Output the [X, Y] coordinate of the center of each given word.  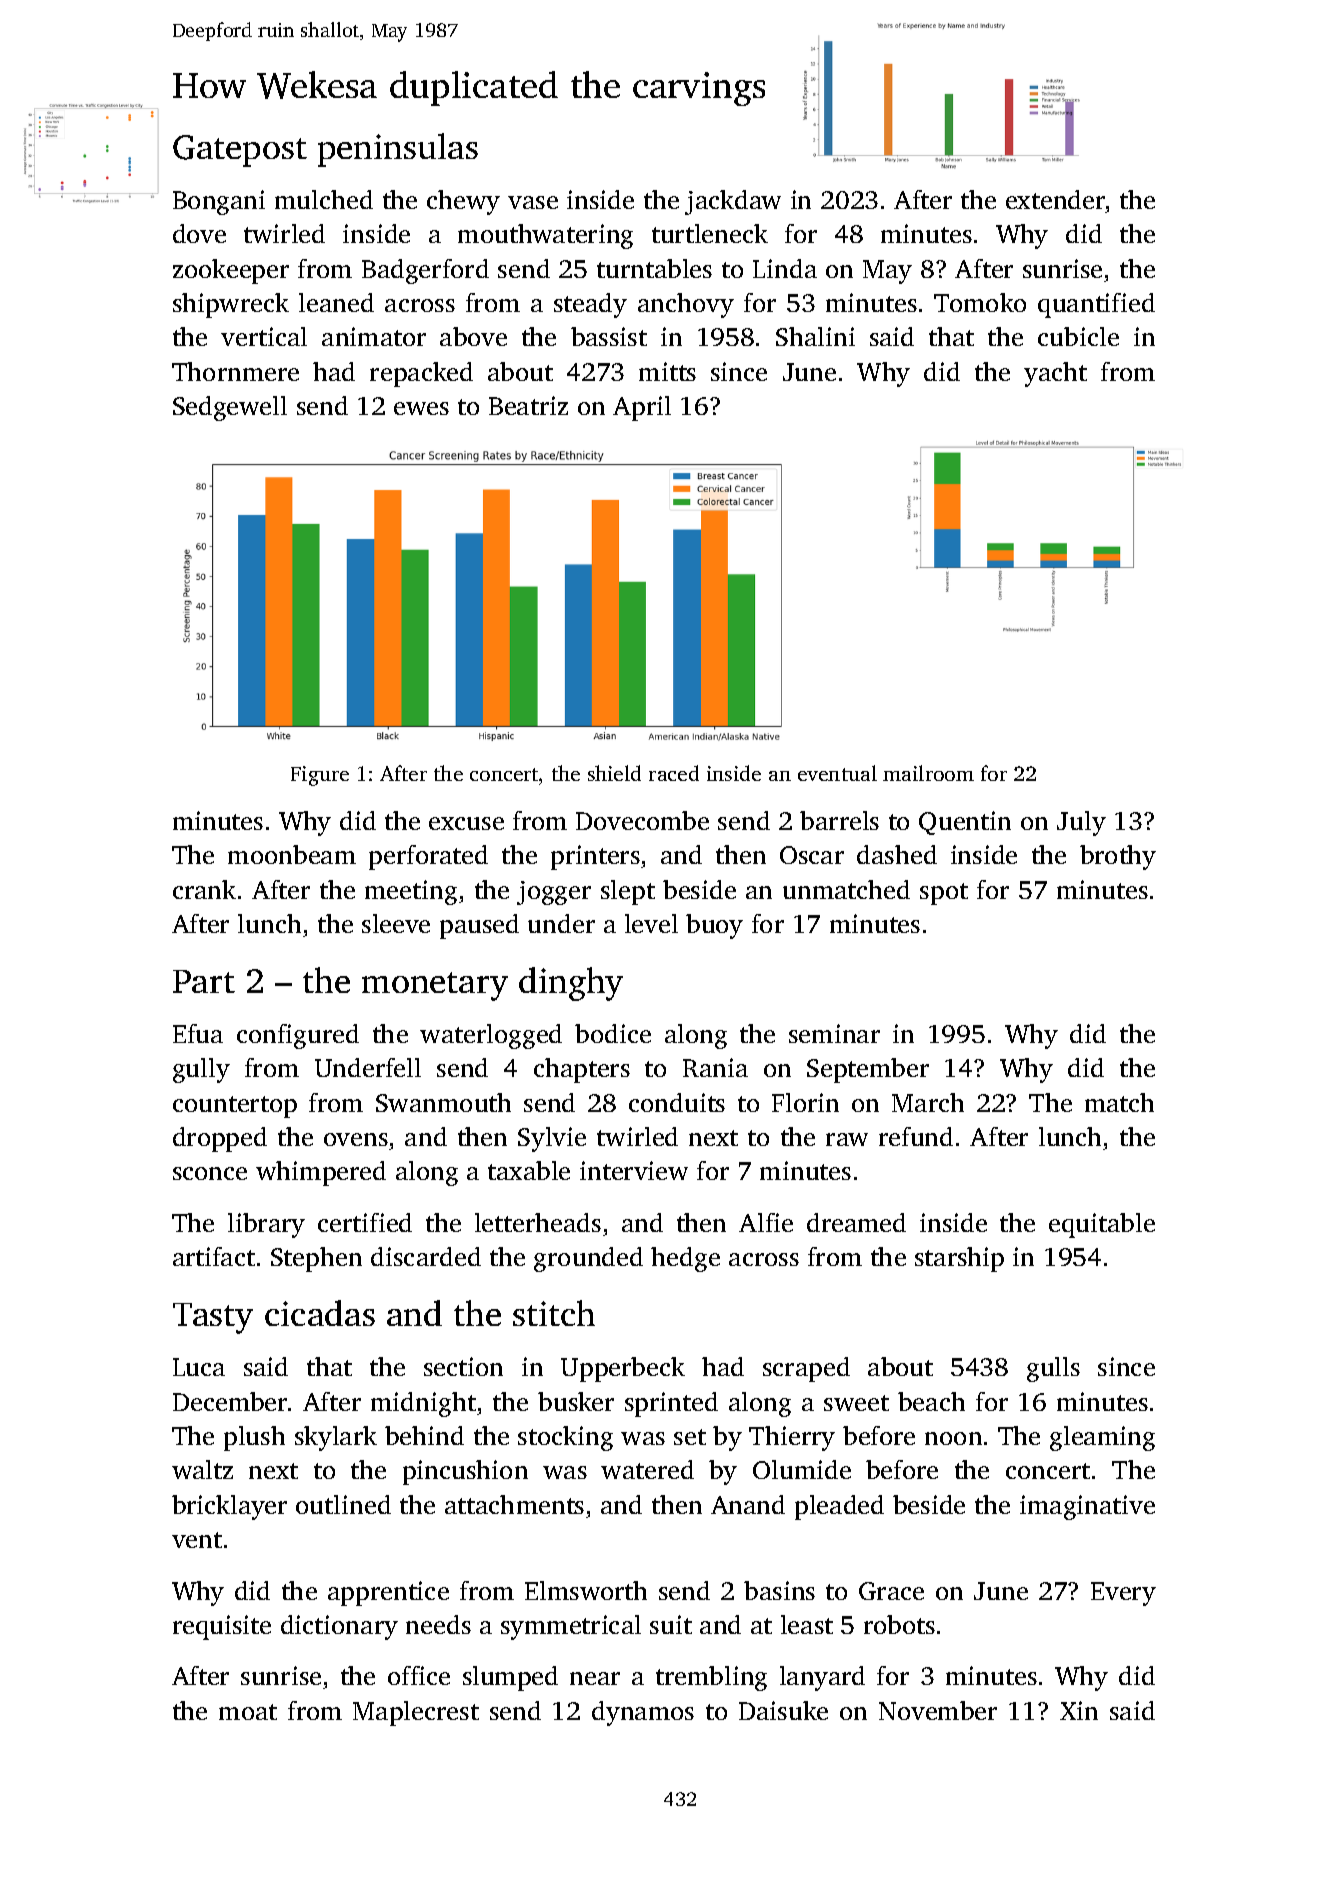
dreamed [856, 1222]
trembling [711, 1678]
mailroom [928, 773]
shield [614, 773]
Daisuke [783, 1710]
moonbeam [292, 854]
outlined [343, 1504]
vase [533, 202]
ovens [356, 1139]
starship [959, 1259]
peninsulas [398, 150]
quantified [1096, 305]
